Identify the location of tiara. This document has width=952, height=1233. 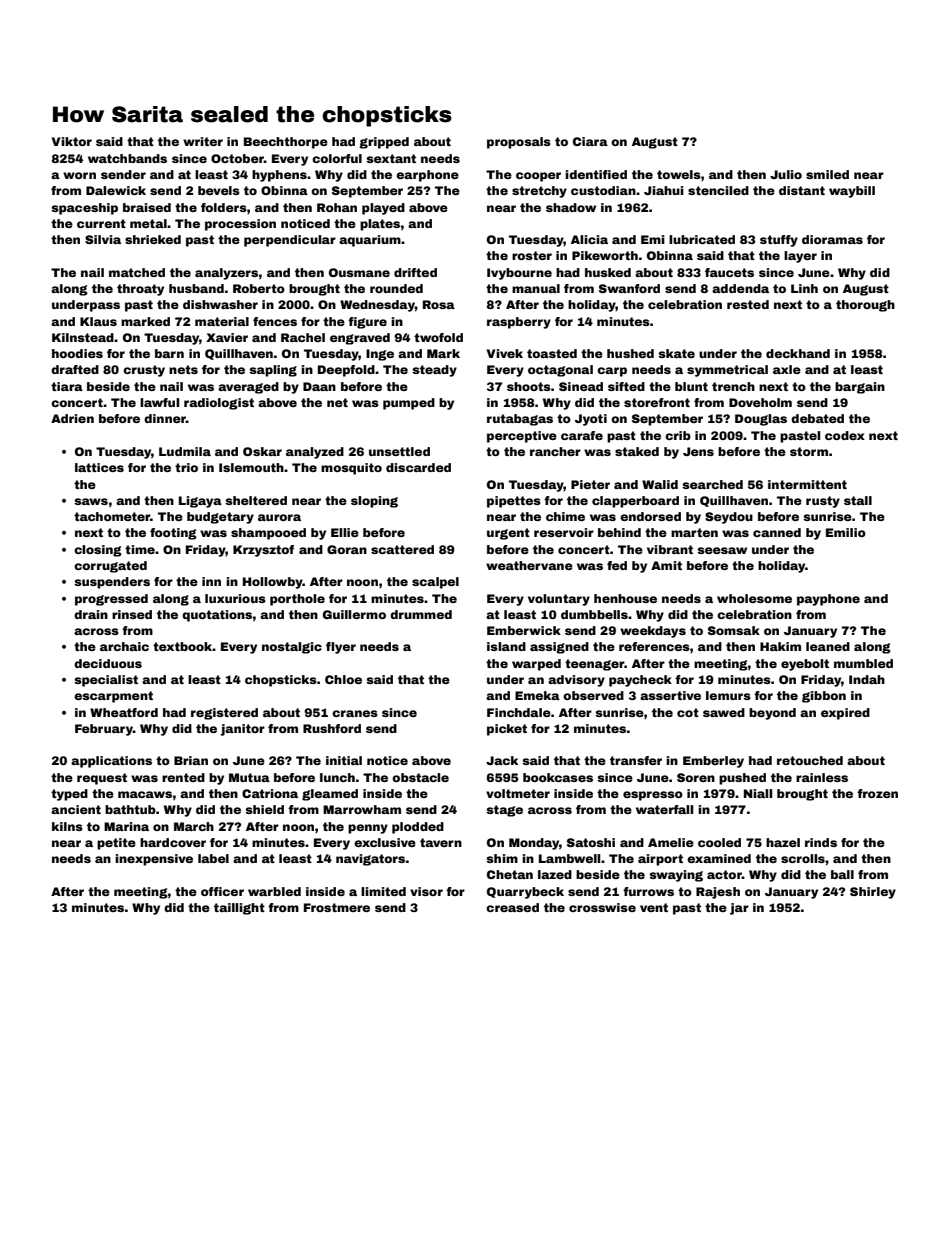
(67, 386).
